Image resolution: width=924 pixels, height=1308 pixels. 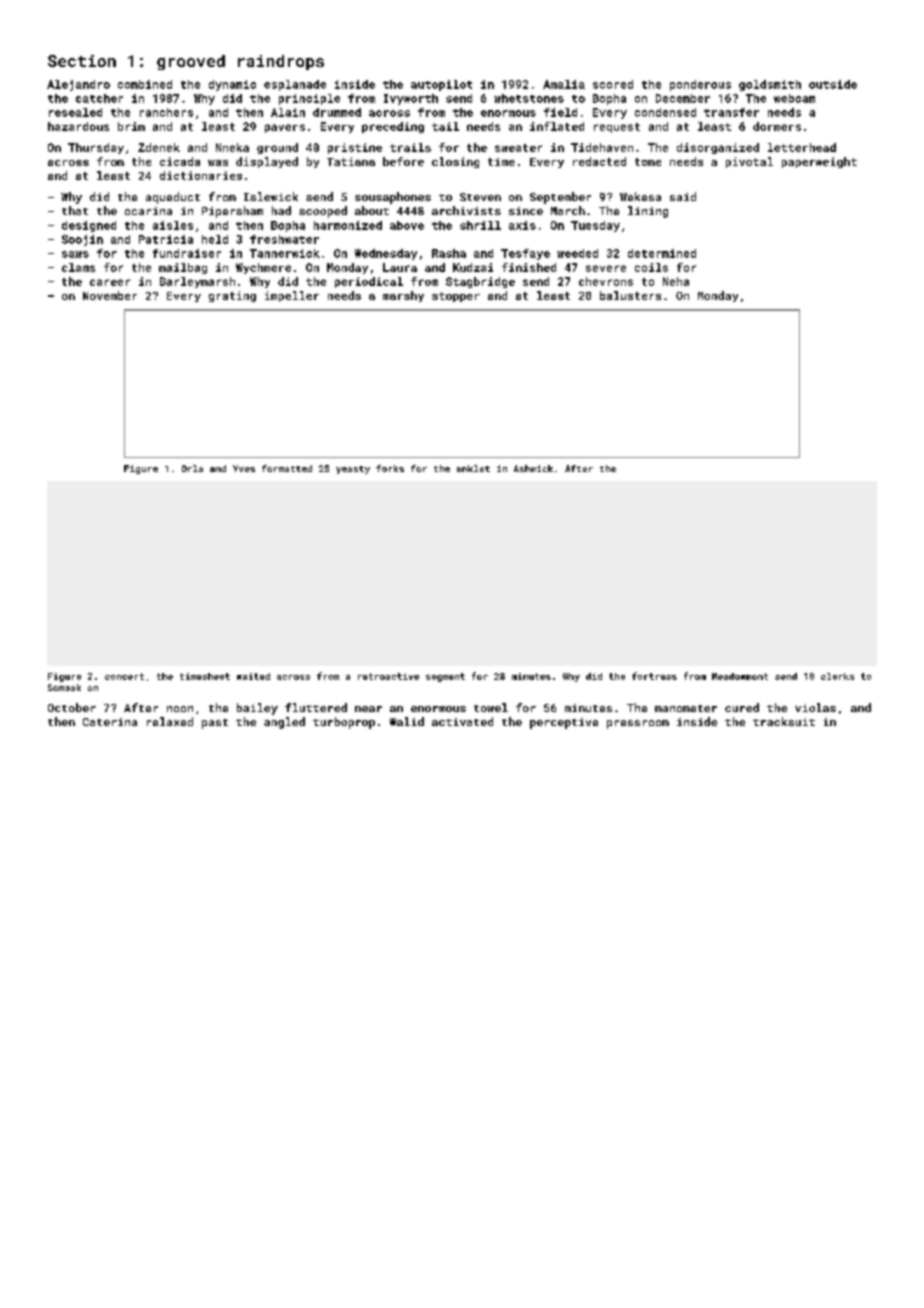 What do you see at coordinates (837, 676) in the screenshot?
I see `clerks` at bounding box center [837, 676].
